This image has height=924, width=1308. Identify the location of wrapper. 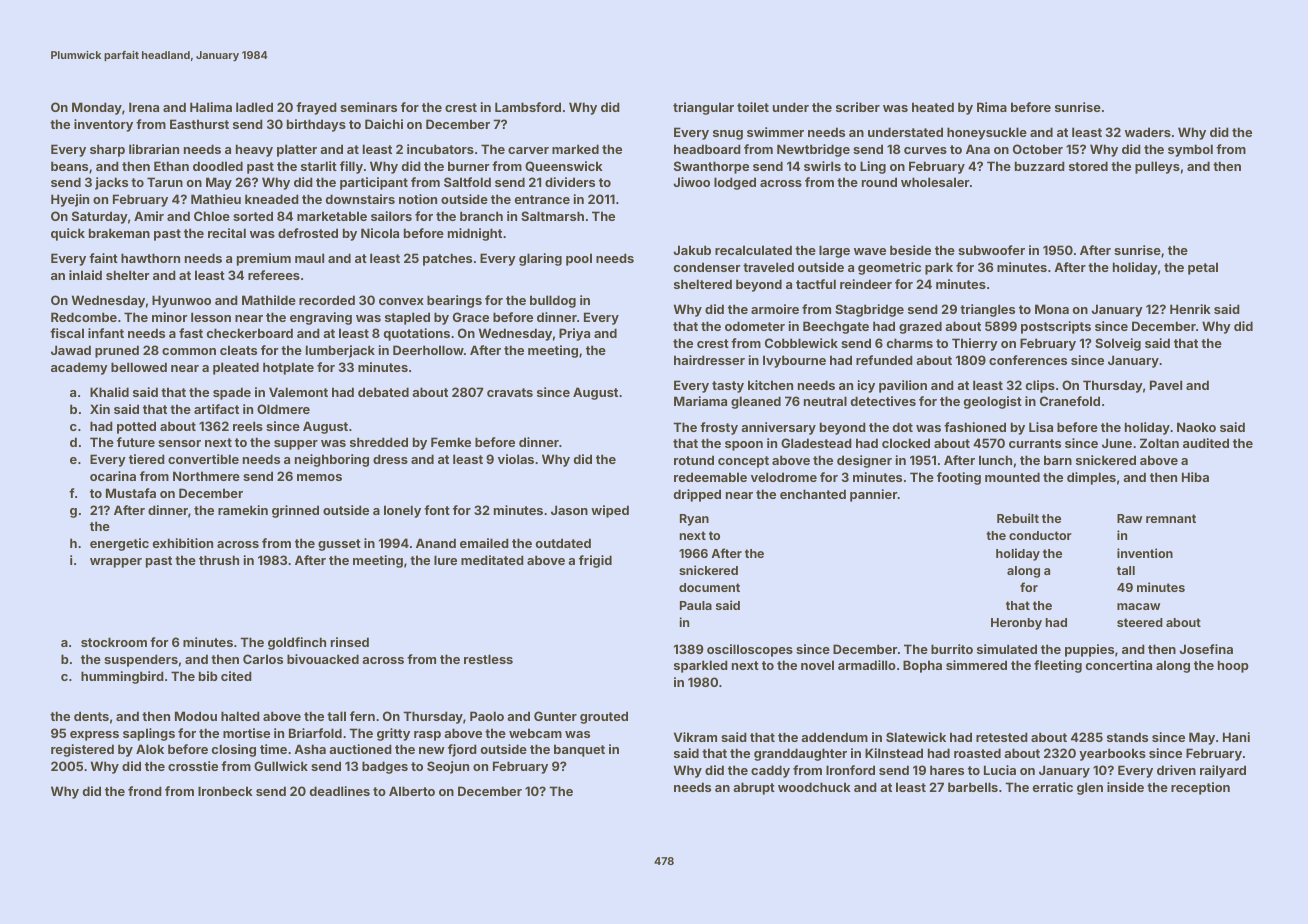
(116, 563).
